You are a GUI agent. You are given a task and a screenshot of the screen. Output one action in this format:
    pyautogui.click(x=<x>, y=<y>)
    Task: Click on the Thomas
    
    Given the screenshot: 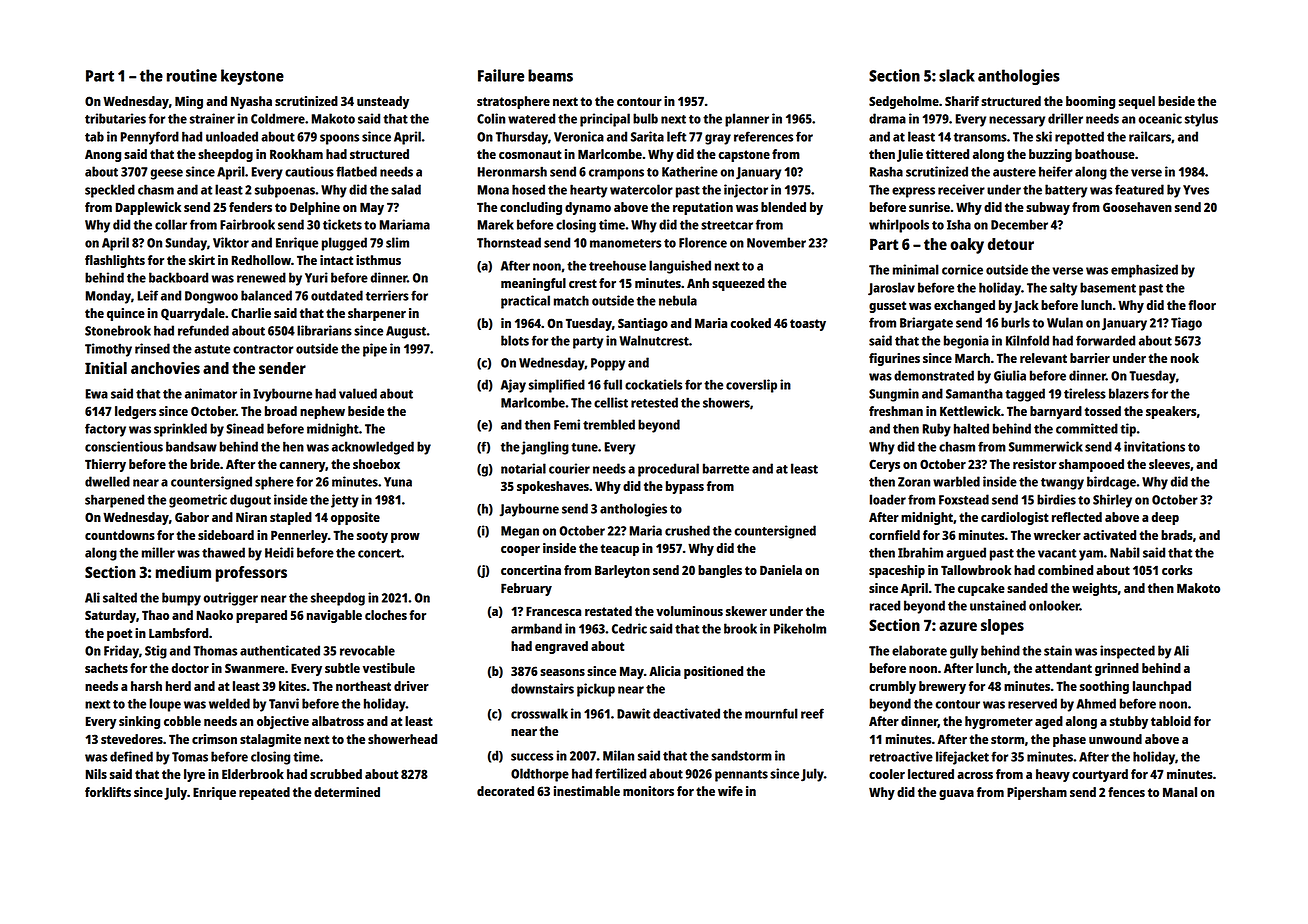 What is the action you would take?
    pyautogui.click(x=215, y=650)
